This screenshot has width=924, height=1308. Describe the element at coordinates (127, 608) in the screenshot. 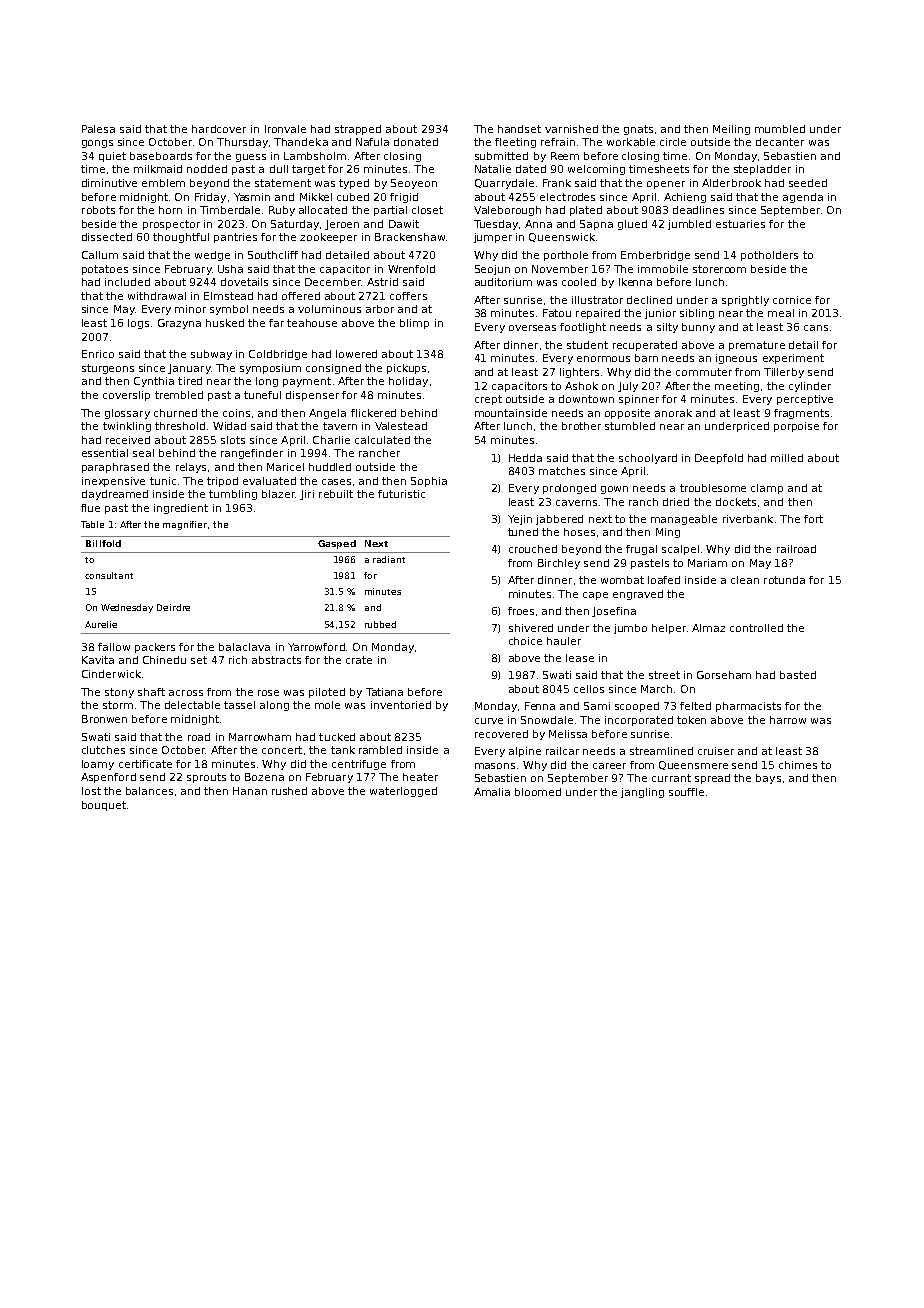

I see `Wednesday` at that location.
